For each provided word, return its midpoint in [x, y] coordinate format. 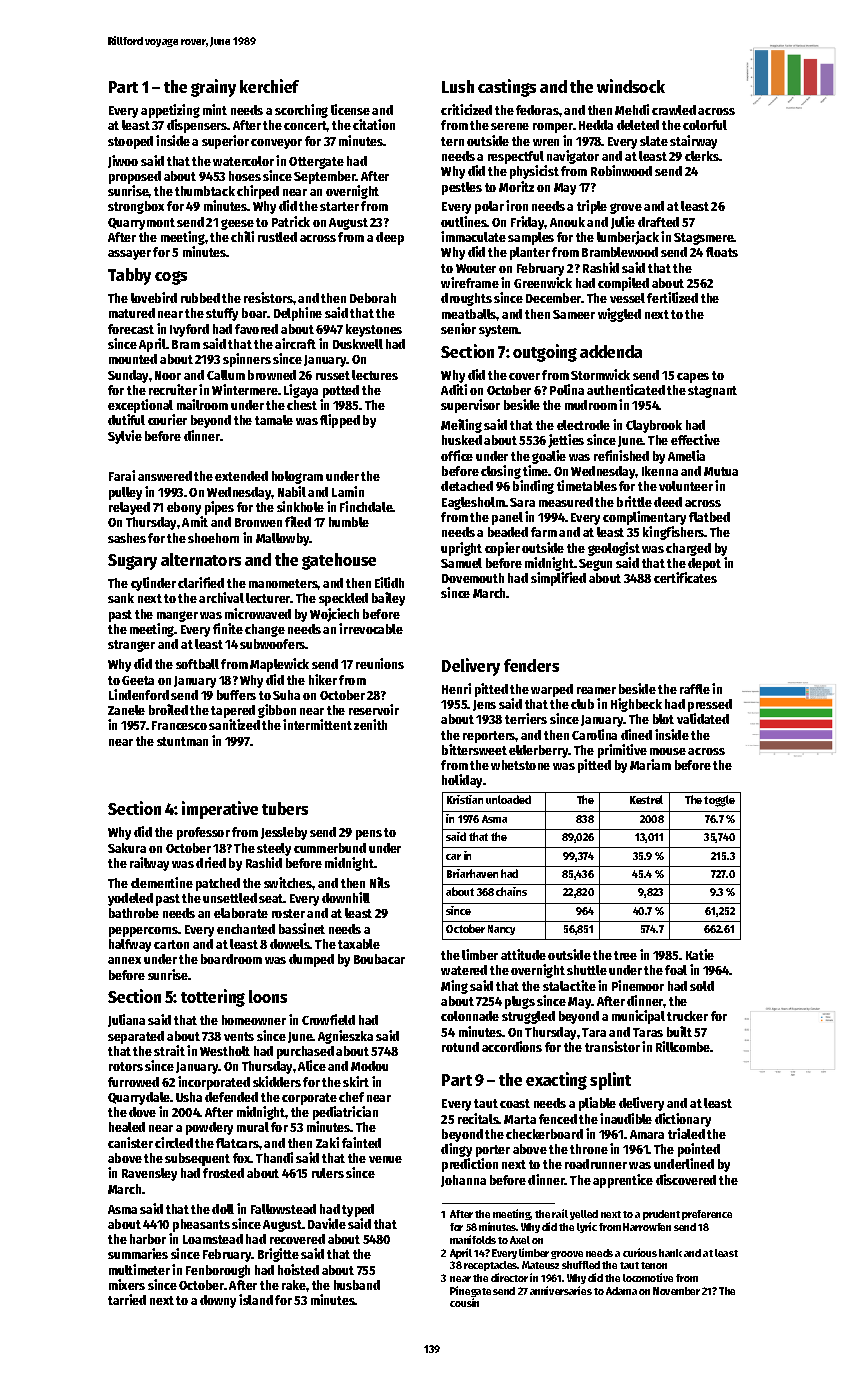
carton [171, 944]
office [457, 455]
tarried [127, 1299]
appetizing [170, 111]
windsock [631, 86]
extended [241, 476]
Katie [700, 954]
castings [507, 88]
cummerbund [330, 848]
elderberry [539, 751]
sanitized [234, 724]
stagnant [712, 392]
